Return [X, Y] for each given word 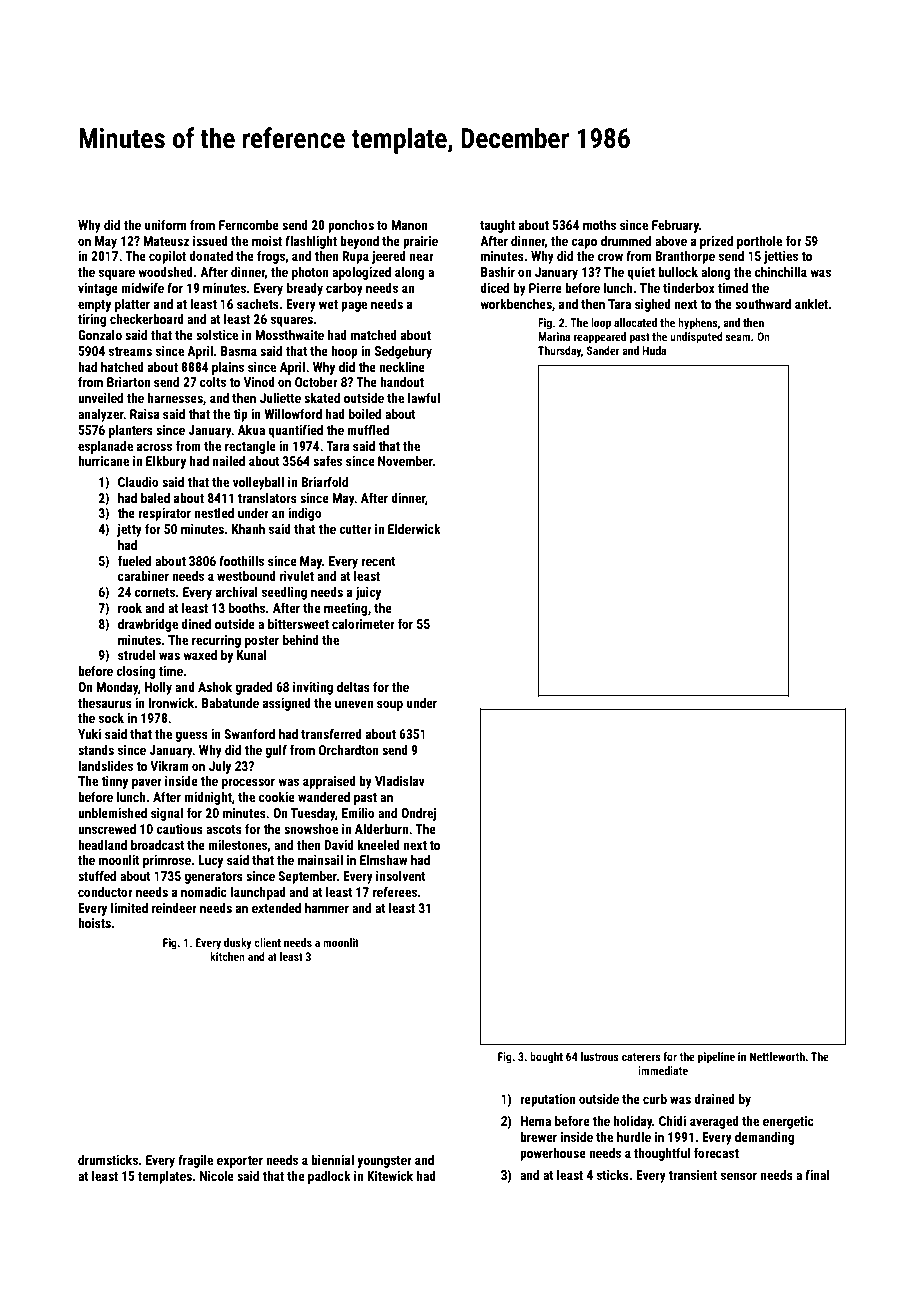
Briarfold [324, 481]
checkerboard [147, 319]
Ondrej [418, 814]
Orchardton [348, 750]
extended [276, 908]
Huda [654, 350]
